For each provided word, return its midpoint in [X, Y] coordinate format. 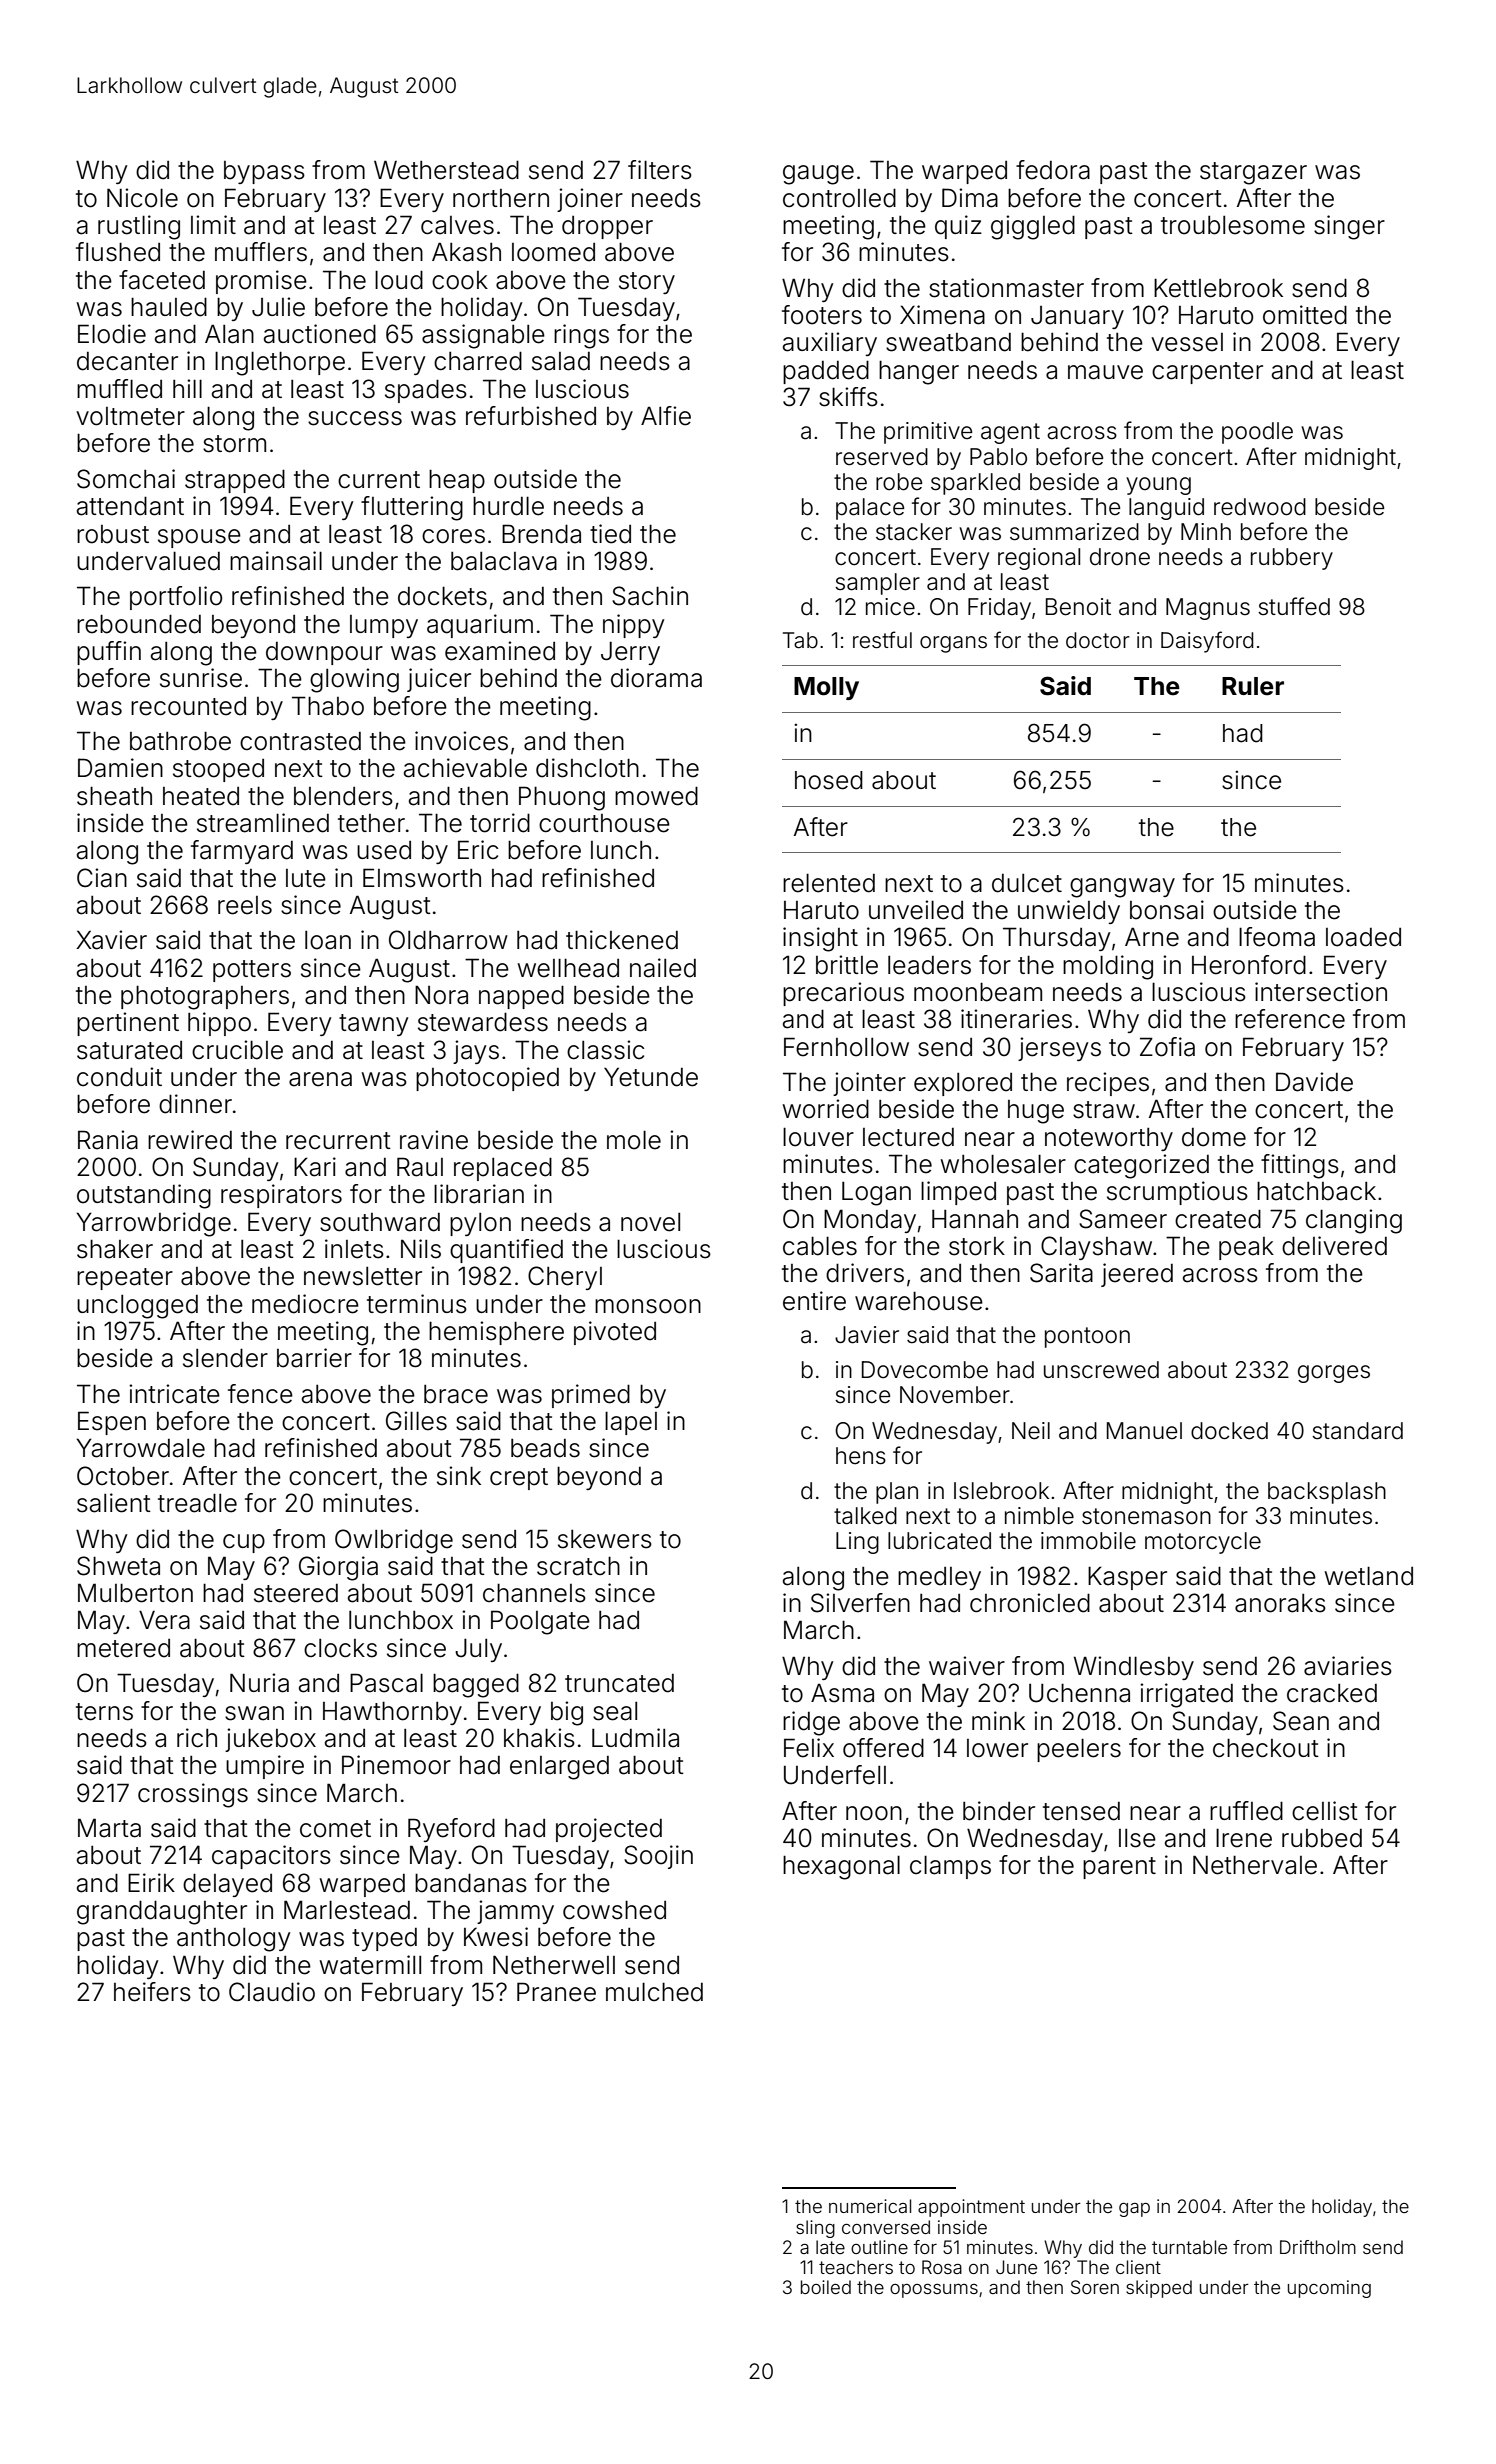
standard [1357, 1431]
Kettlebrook [1218, 288]
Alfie [666, 416]
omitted [1305, 315]
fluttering [412, 508]
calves [457, 225]
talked [865, 1516]
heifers [152, 1992]
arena [320, 1079]
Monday [870, 1221]
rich [197, 1738]
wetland [1369, 1576]
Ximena [942, 315]
